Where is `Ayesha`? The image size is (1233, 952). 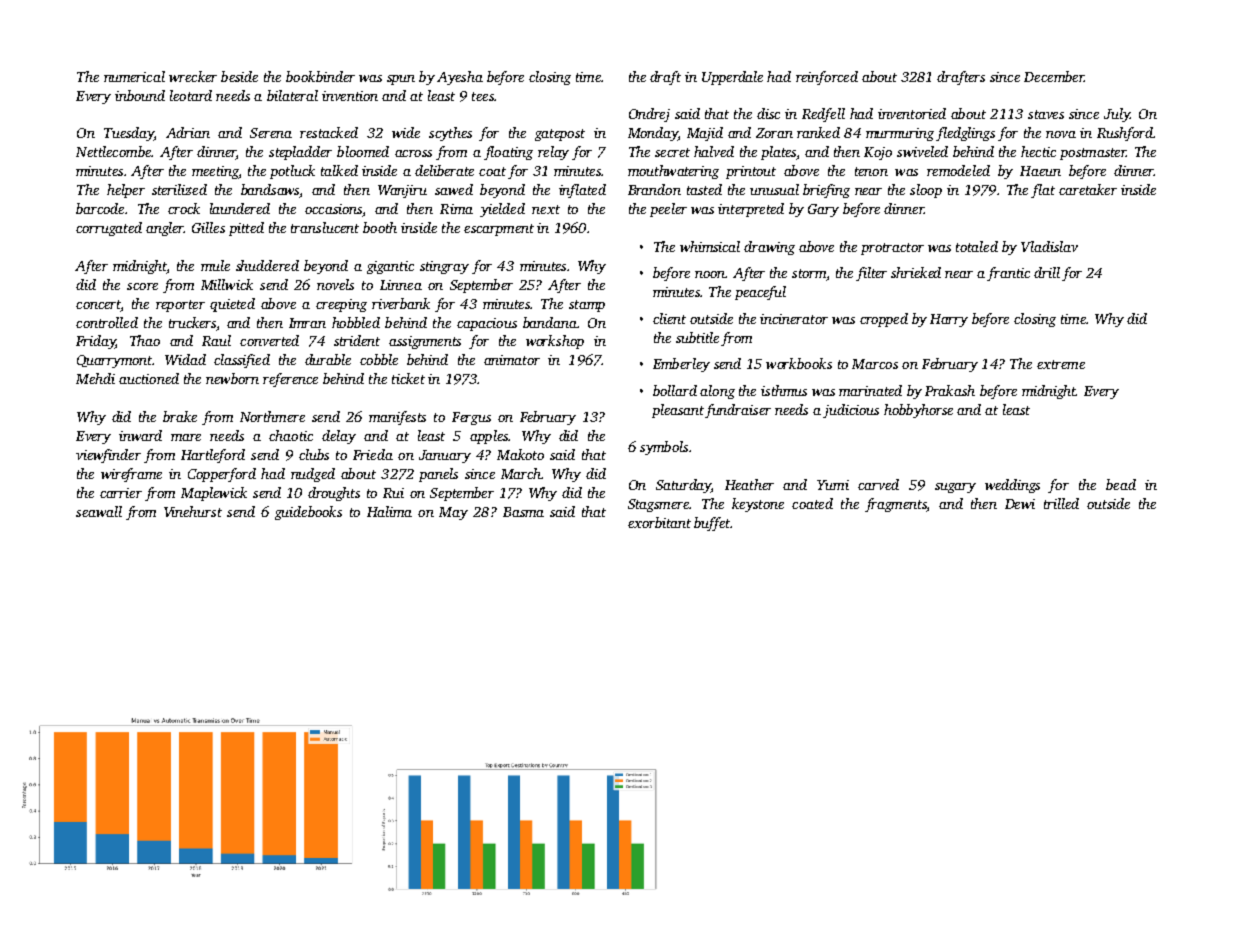 Ayesha is located at coordinates (460, 78).
